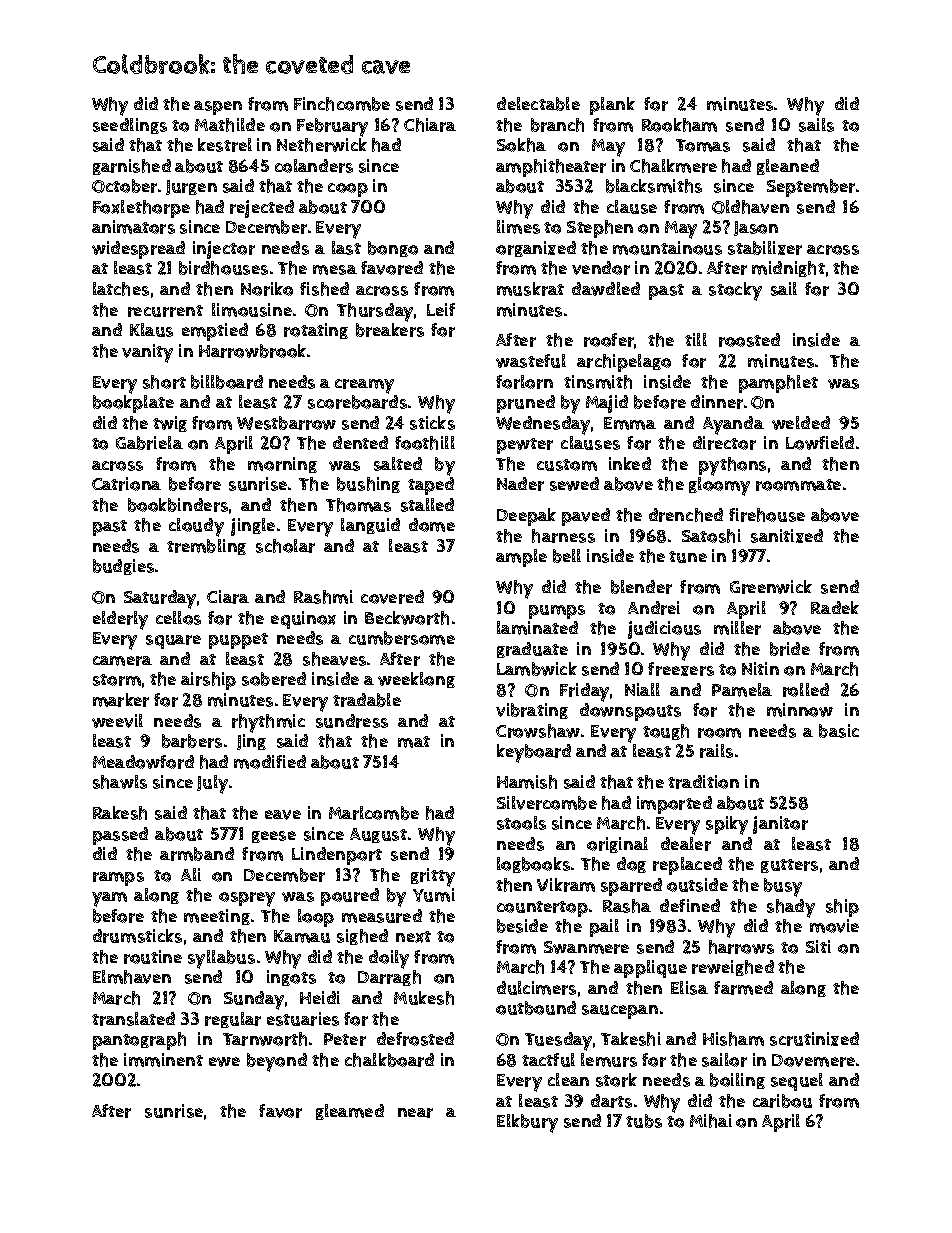 The height and width of the screenshot is (1233, 952). What do you see at coordinates (801, 423) in the screenshot?
I see `welded` at bounding box center [801, 423].
